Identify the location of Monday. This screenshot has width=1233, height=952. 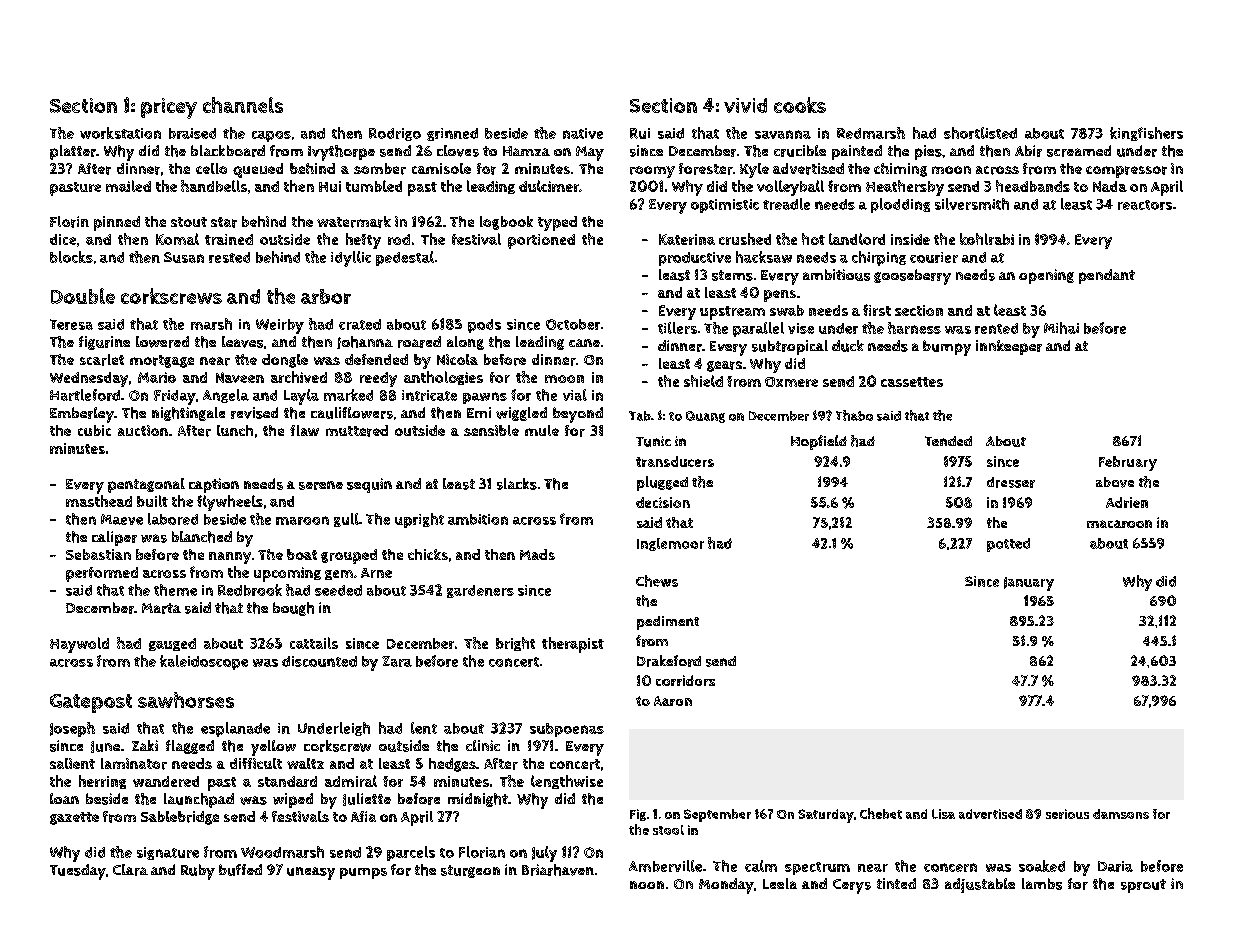
(726, 886).
